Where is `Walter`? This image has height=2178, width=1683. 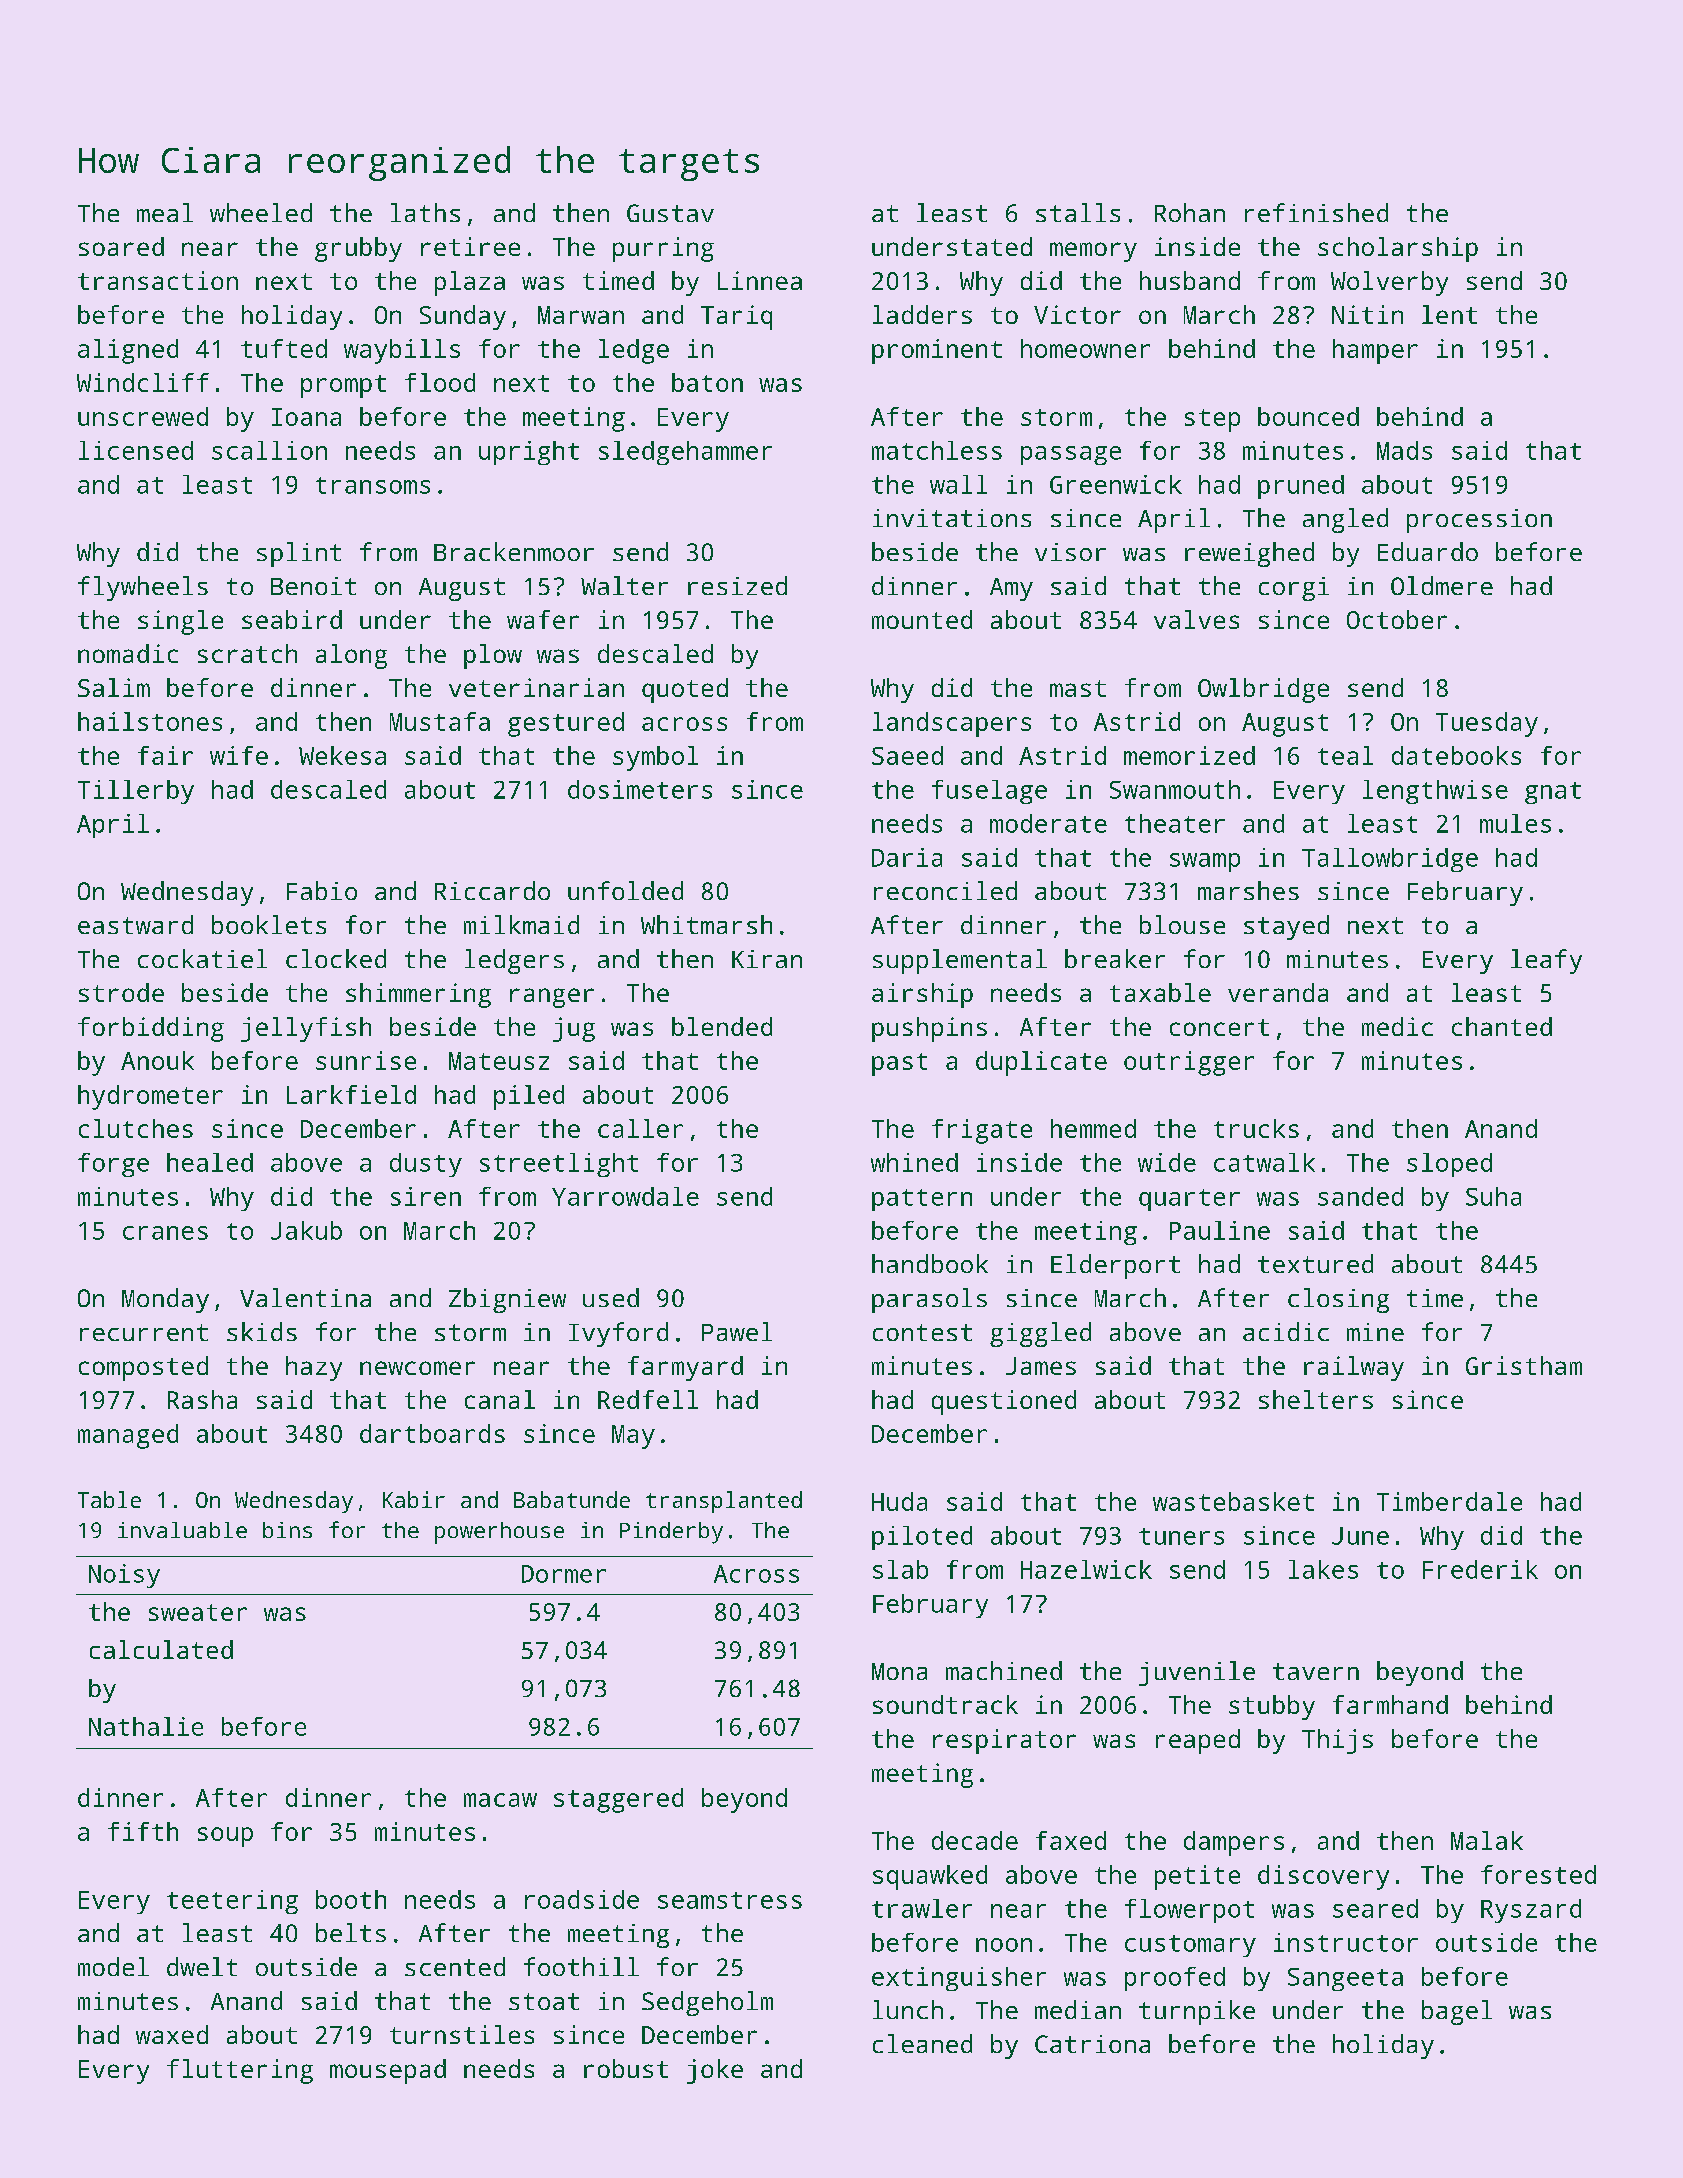
Walter is located at coordinates (624, 585).
